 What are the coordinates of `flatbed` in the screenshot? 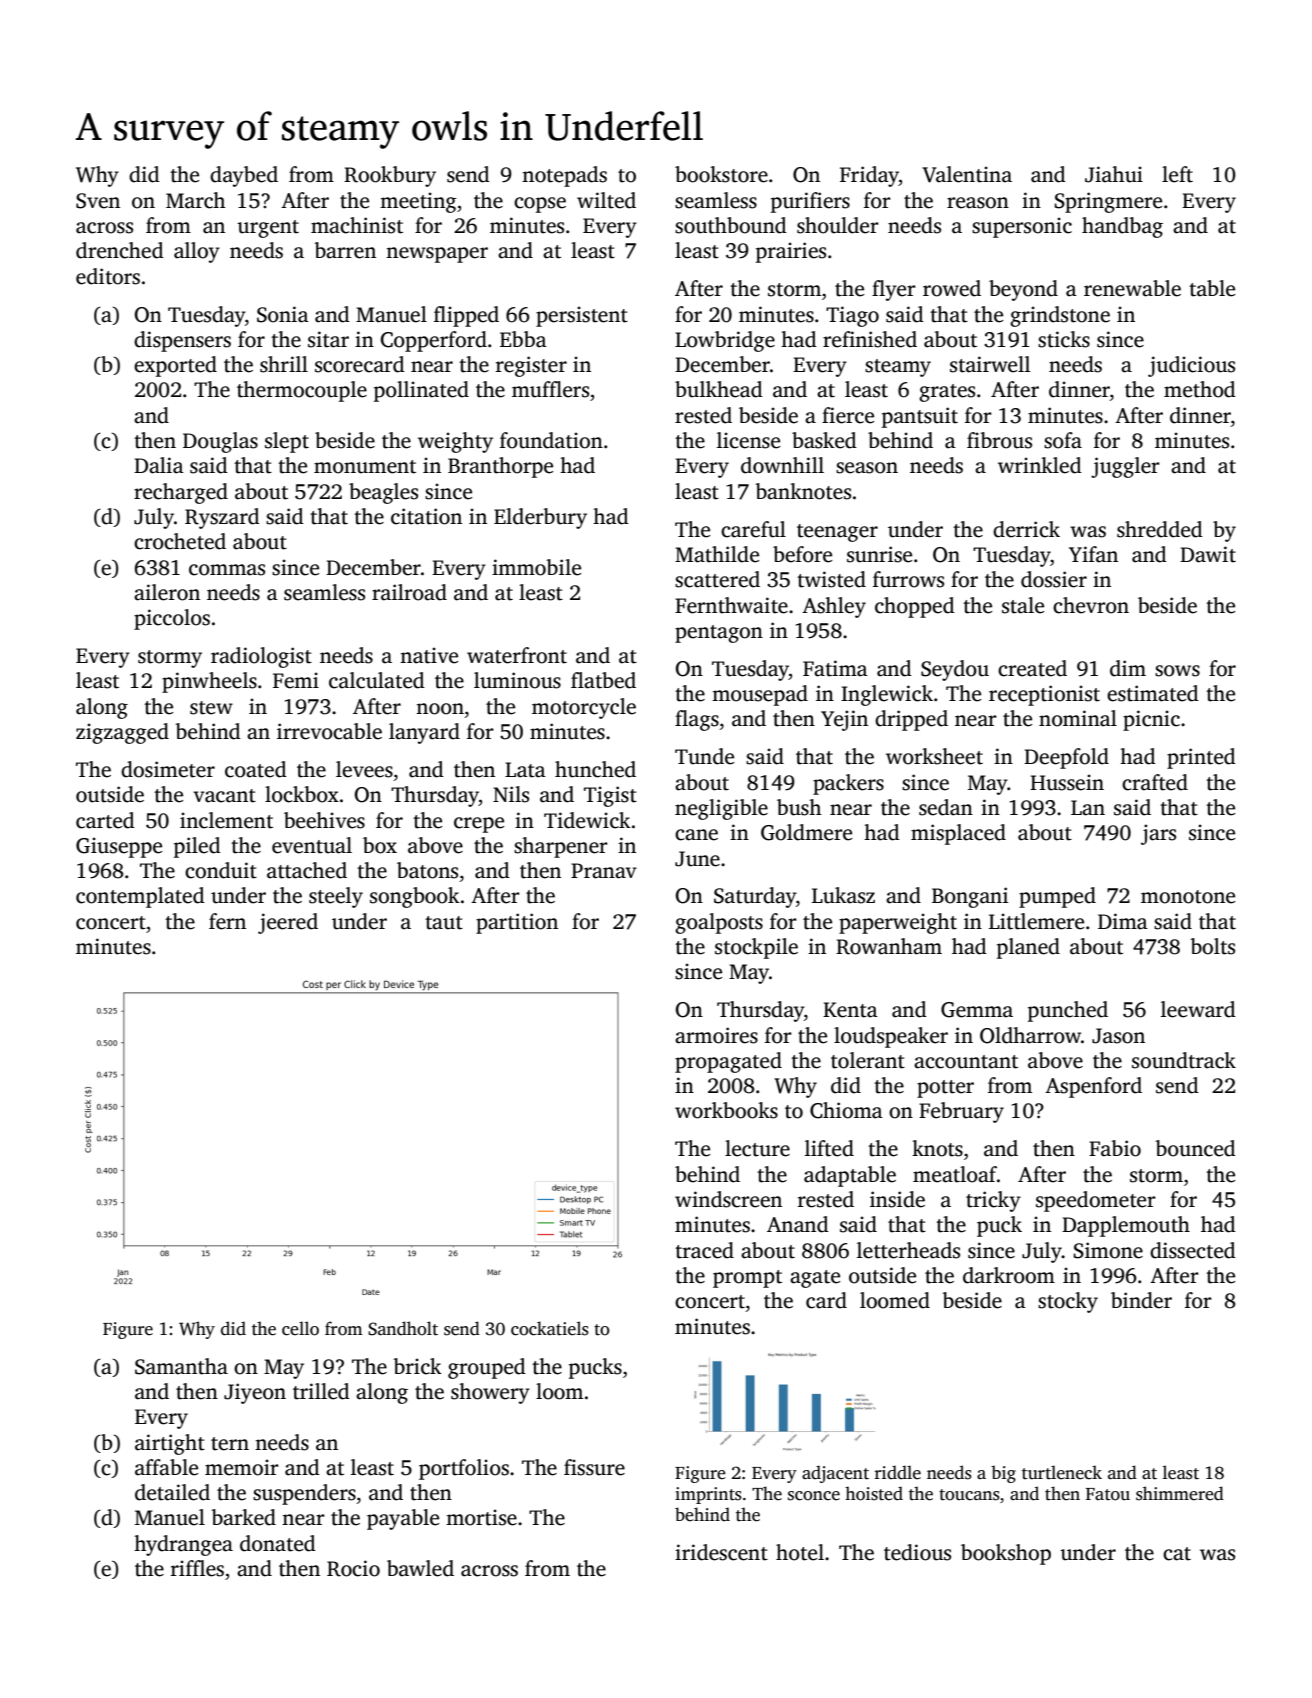 It's located at (603, 680).
